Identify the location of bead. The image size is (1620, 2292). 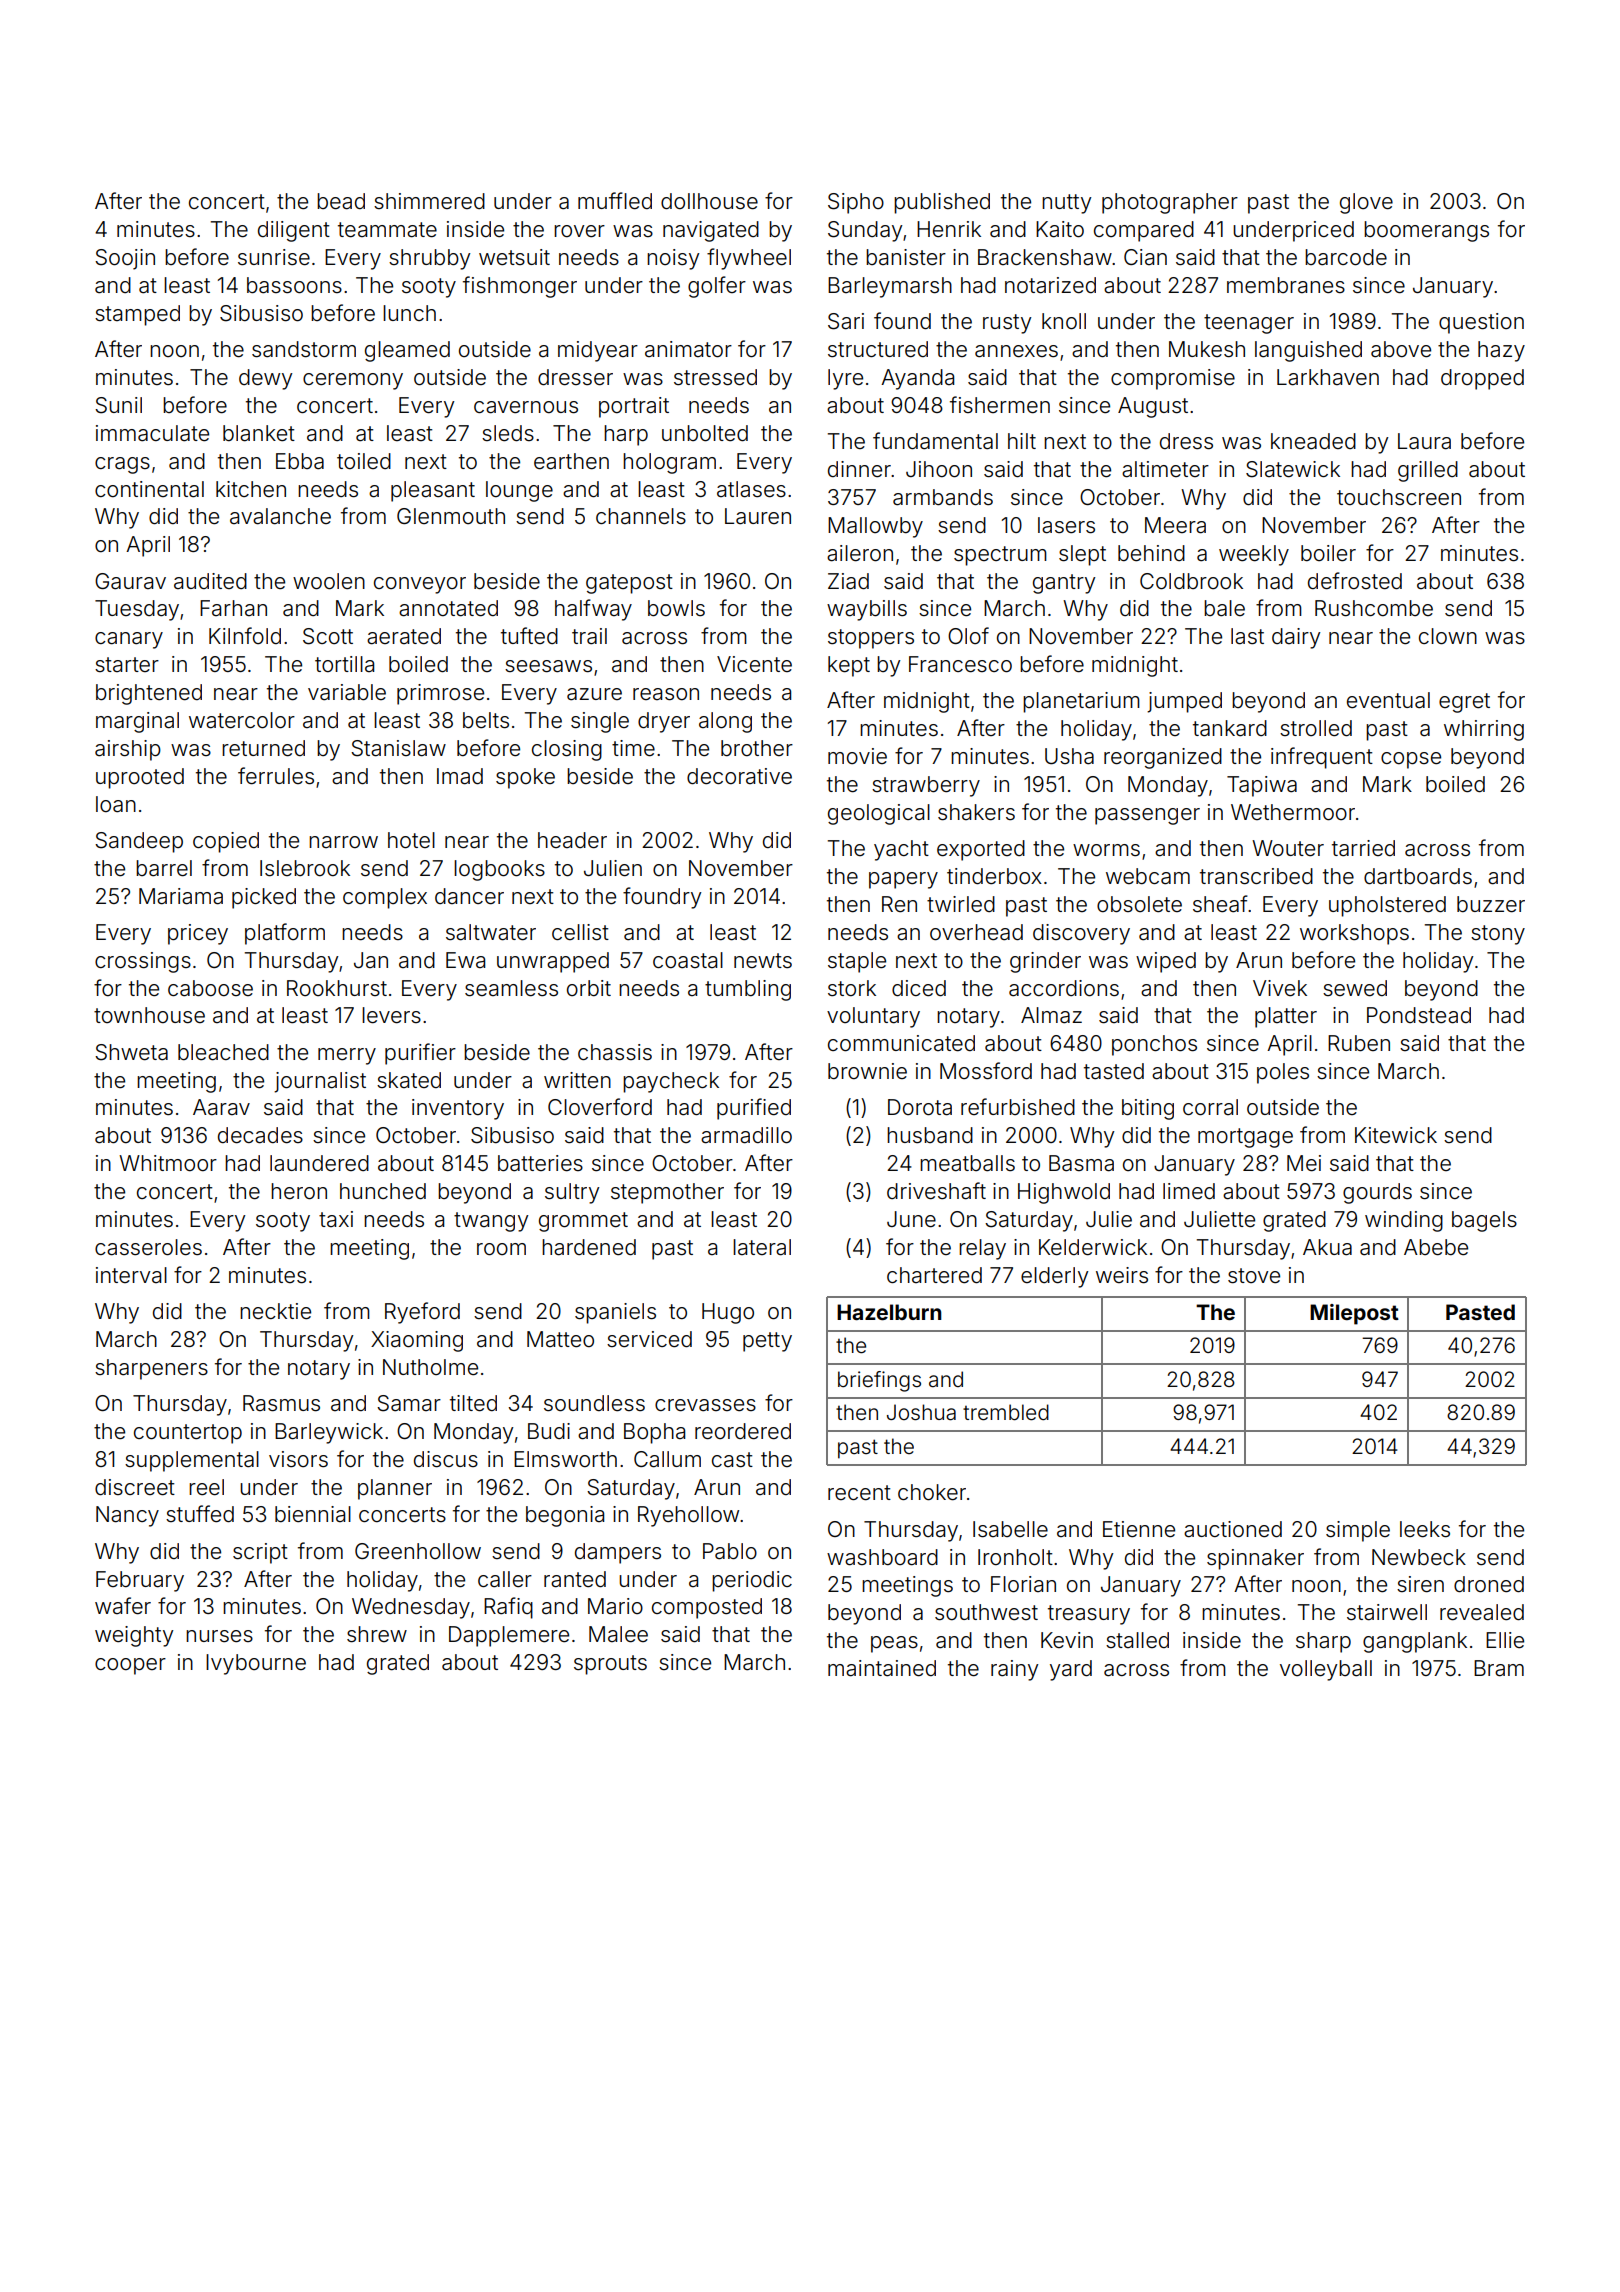
(341, 201).
